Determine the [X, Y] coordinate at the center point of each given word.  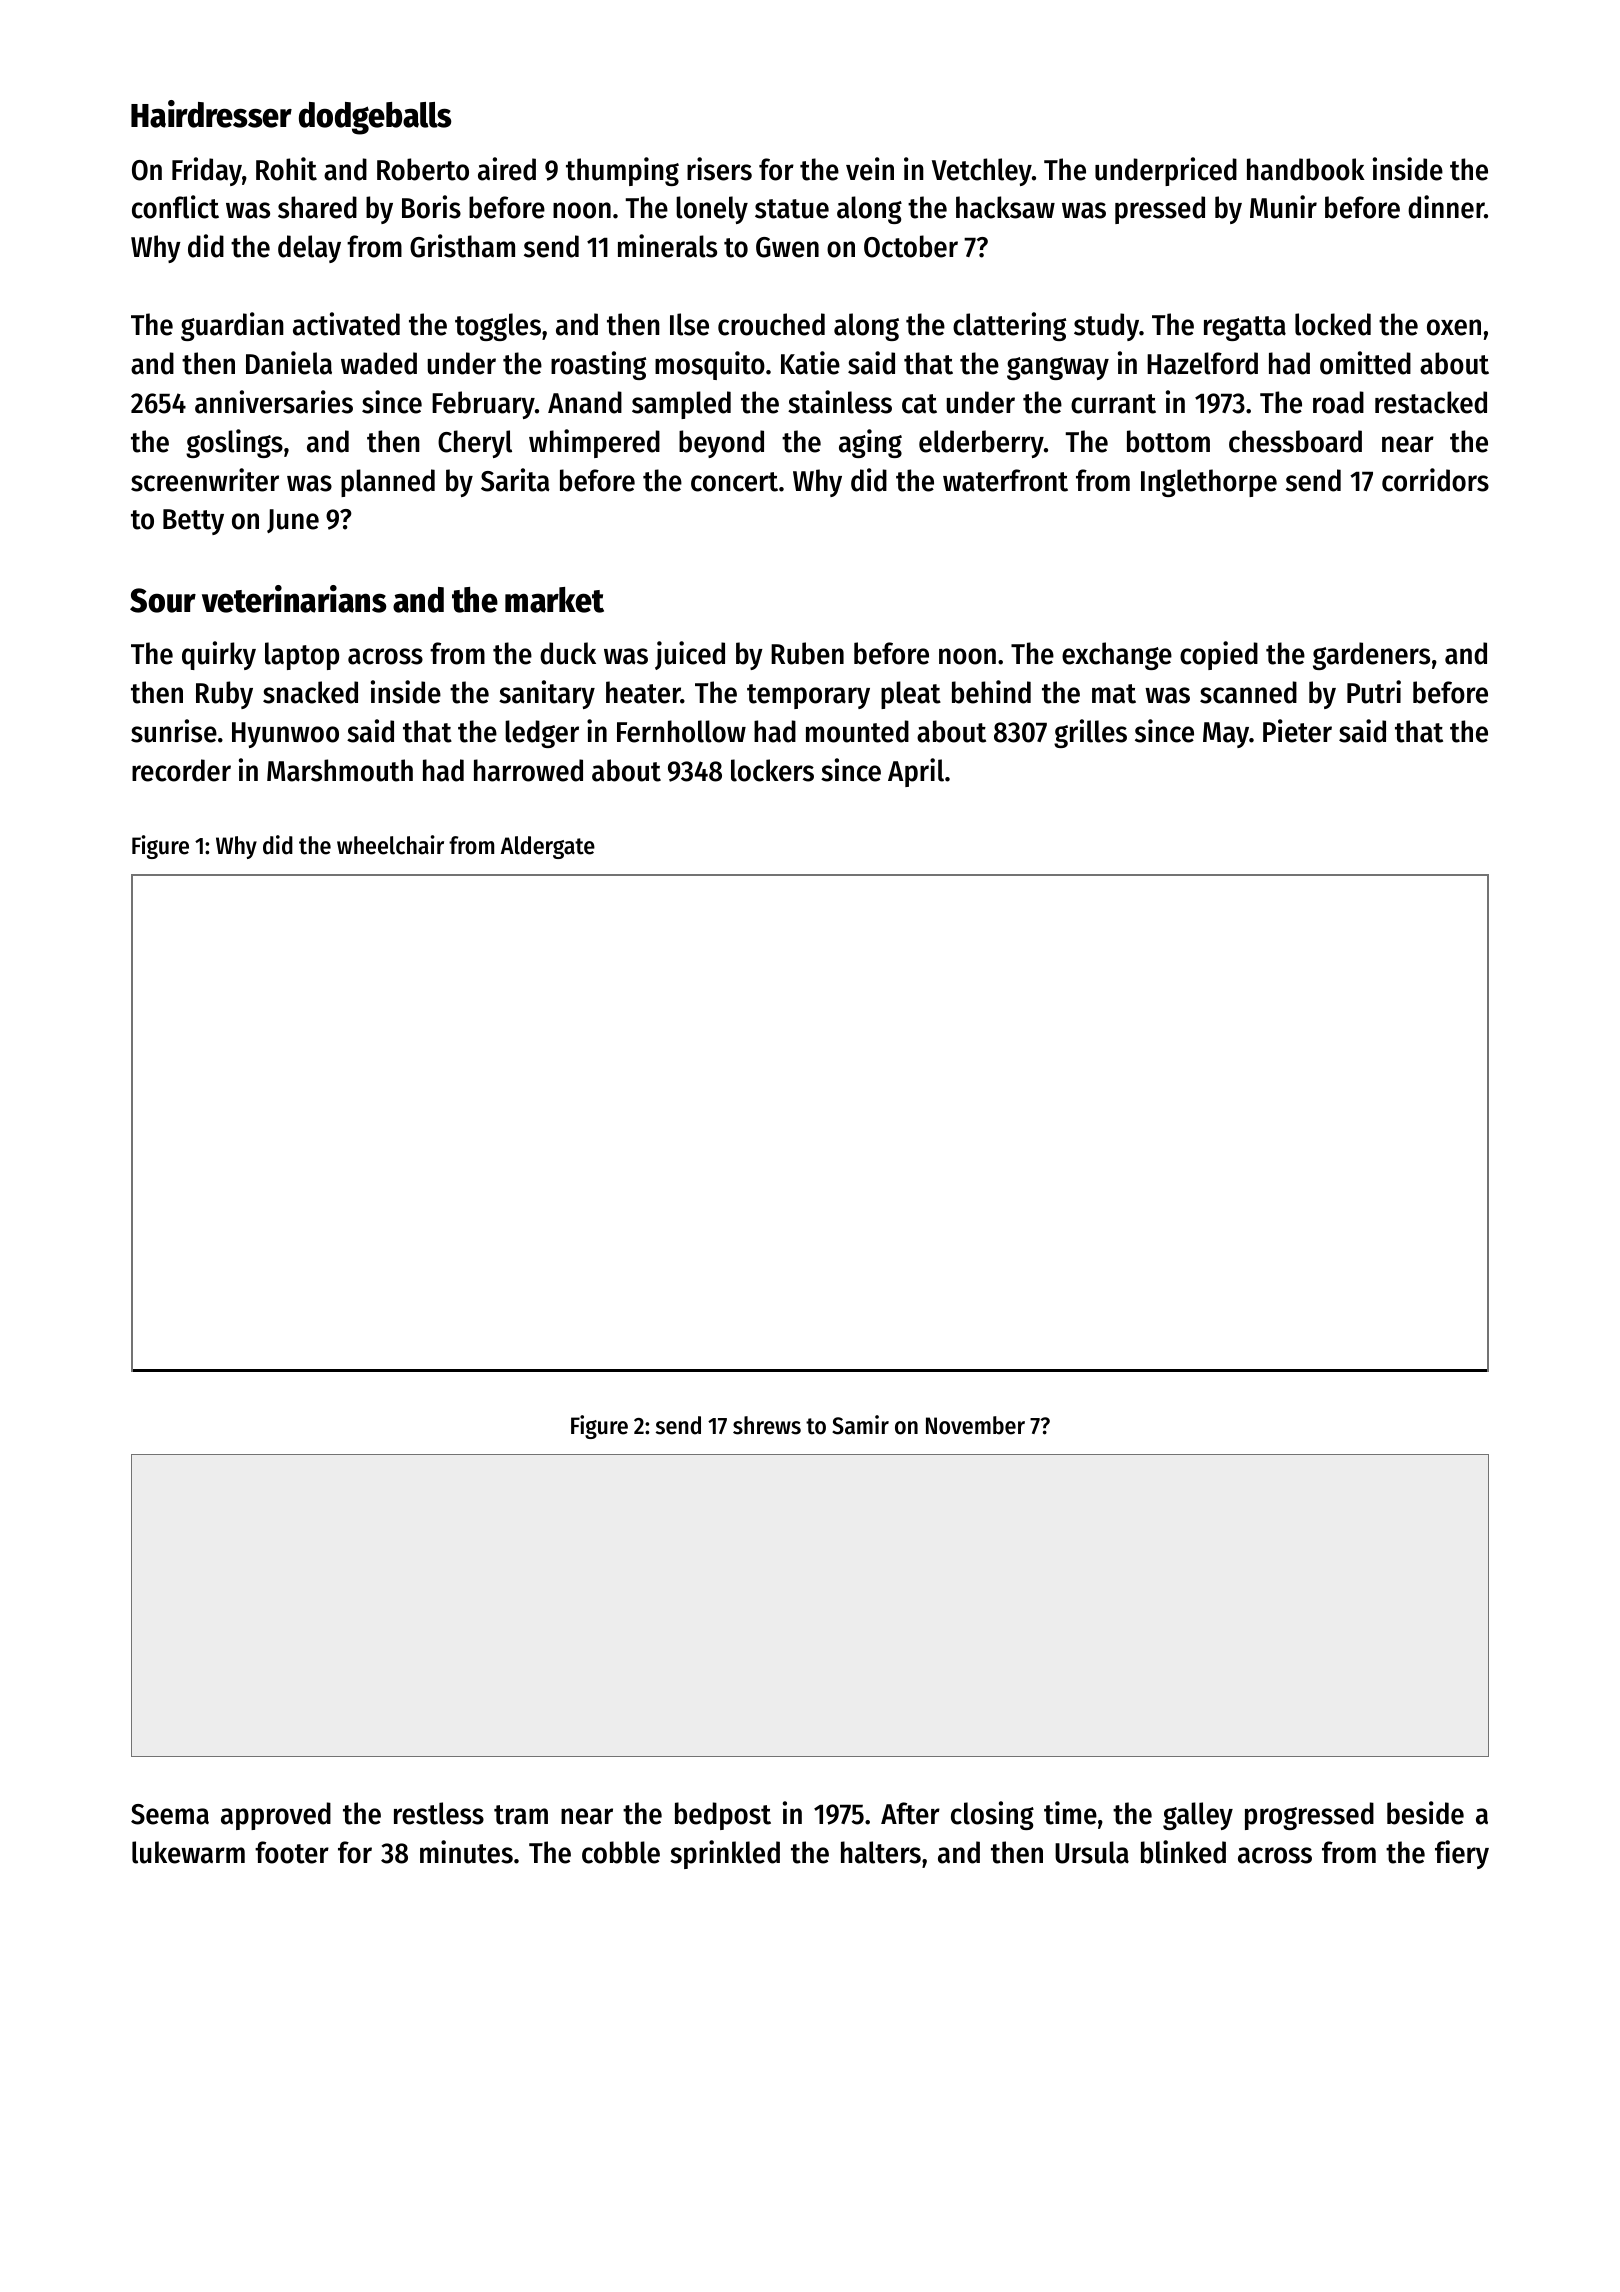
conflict [175, 207]
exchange [1117, 656]
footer [292, 1852]
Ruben [807, 653]
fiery [1462, 1854]
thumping [622, 171]
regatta [1245, 328]
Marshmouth [340, 770]
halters [881, 1852]
